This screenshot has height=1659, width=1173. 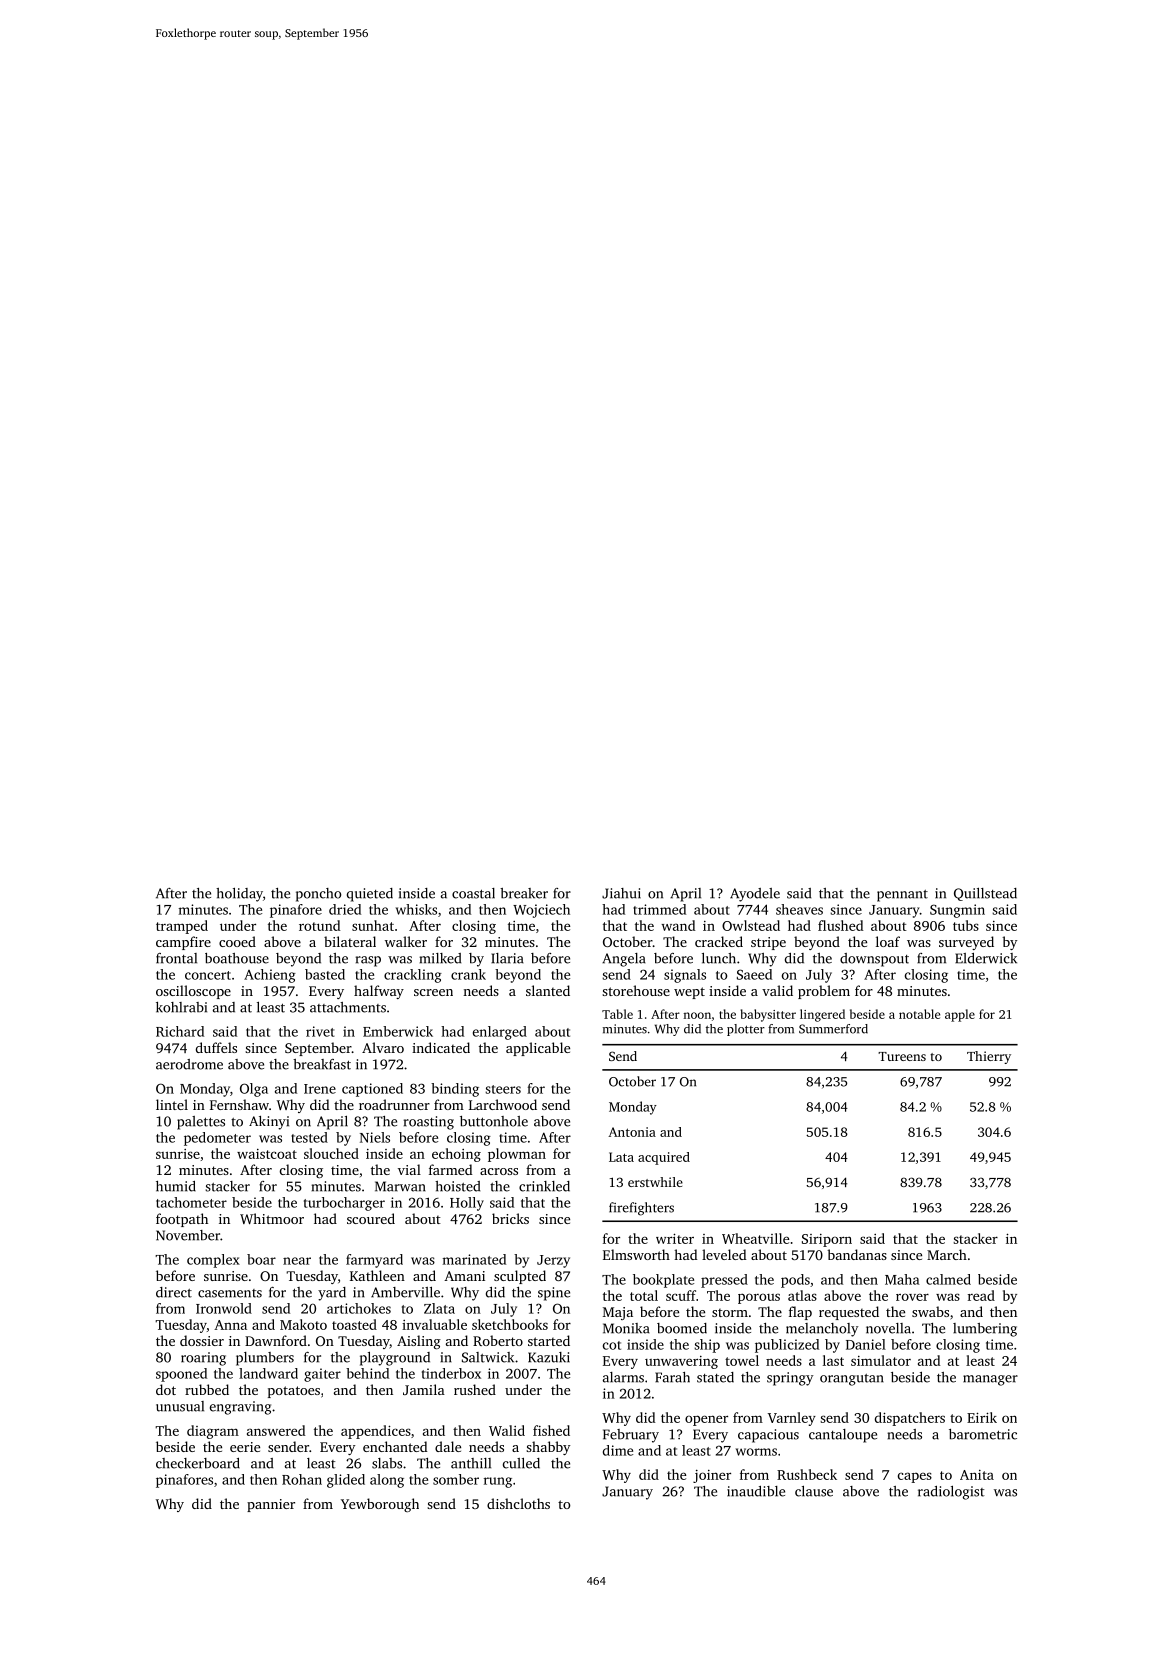 I want to click on artichokes, so click(x=359, y=1308).
